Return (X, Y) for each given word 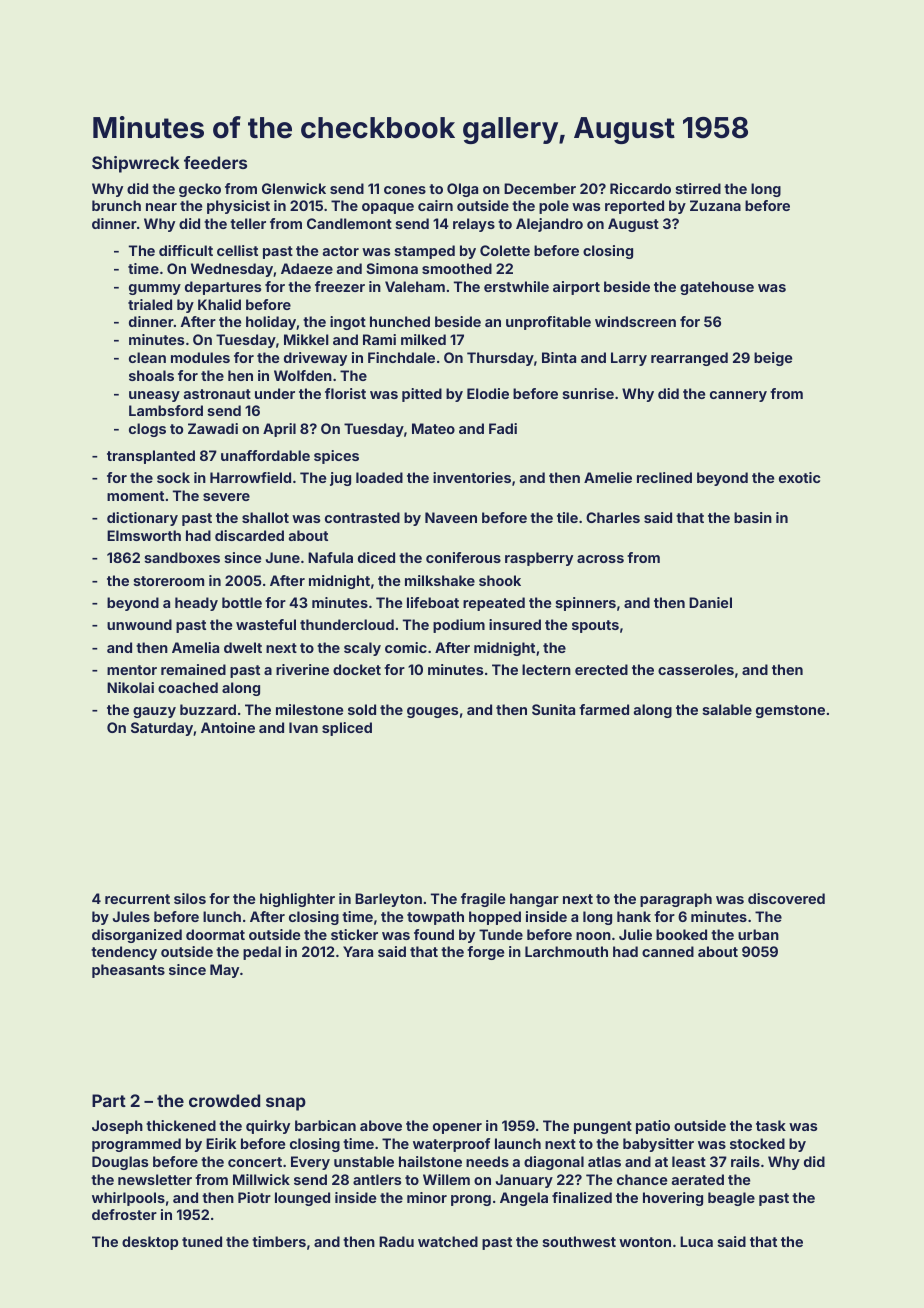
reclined (664, 477)
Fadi (503, 428)
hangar (534, 900)
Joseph (117, 1127)
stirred (698, 188)
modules (200, 357)
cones (405, 190)
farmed (604, 709)
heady (196, 604)
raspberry (539, 559)
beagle (731, 1199)
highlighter (297, 900)
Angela (524, 1199)
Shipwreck (135, 164)
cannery (738, 396)
